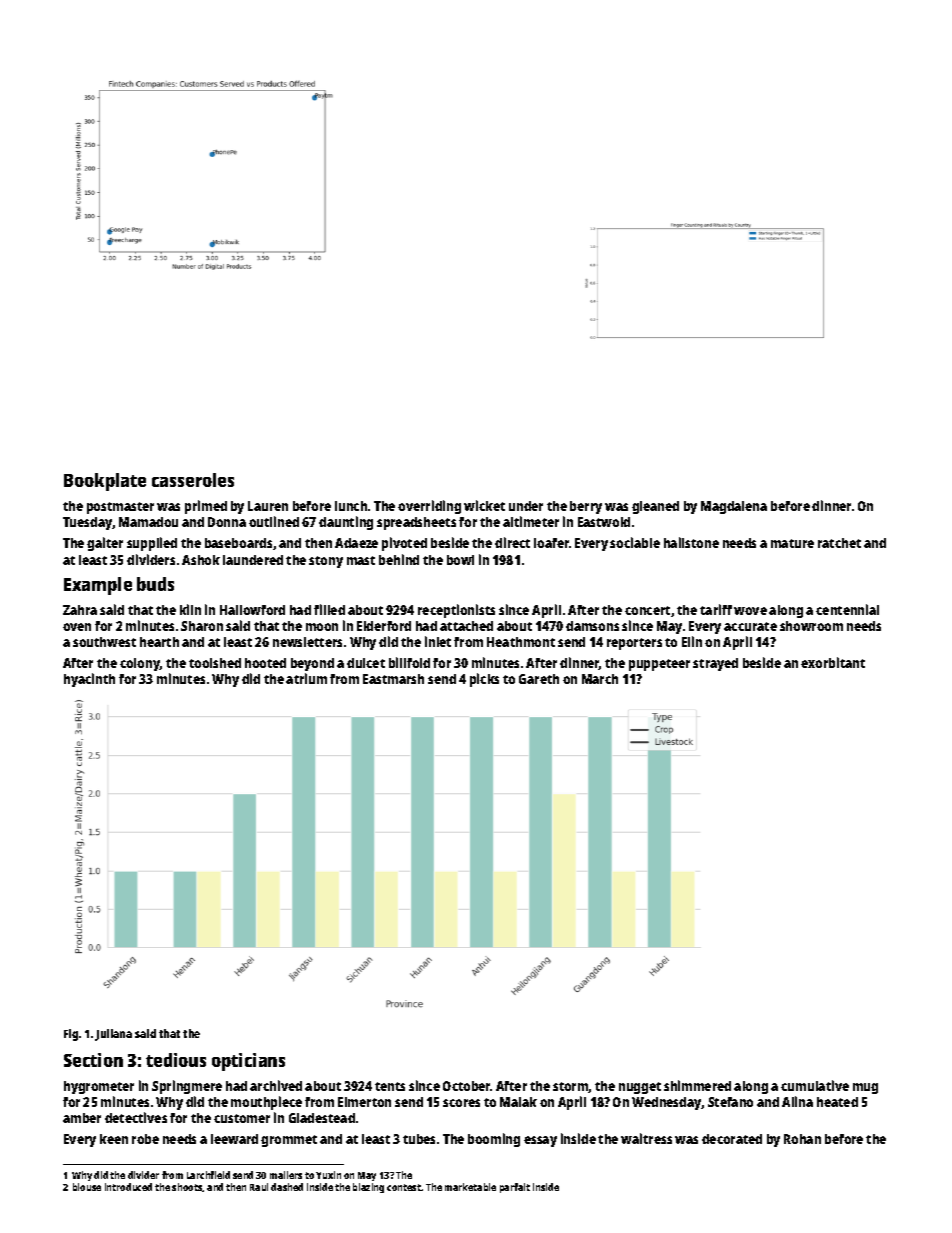  What do you see at coordinates (89, 680) in the page?
I see `hyacinth` at bounding box center [89, 680].
